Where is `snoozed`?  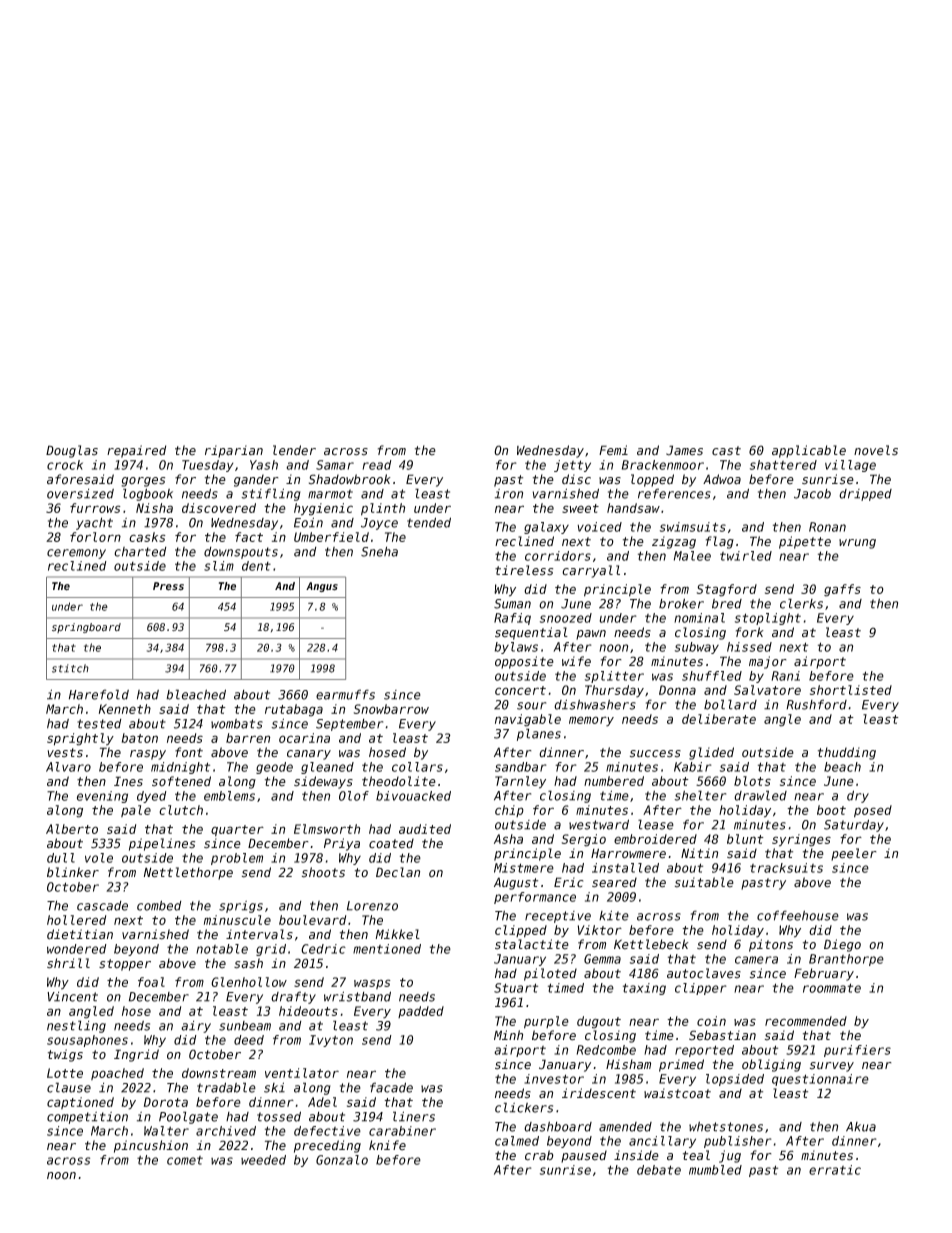 snoozed is located at coordinates (566, 618).
